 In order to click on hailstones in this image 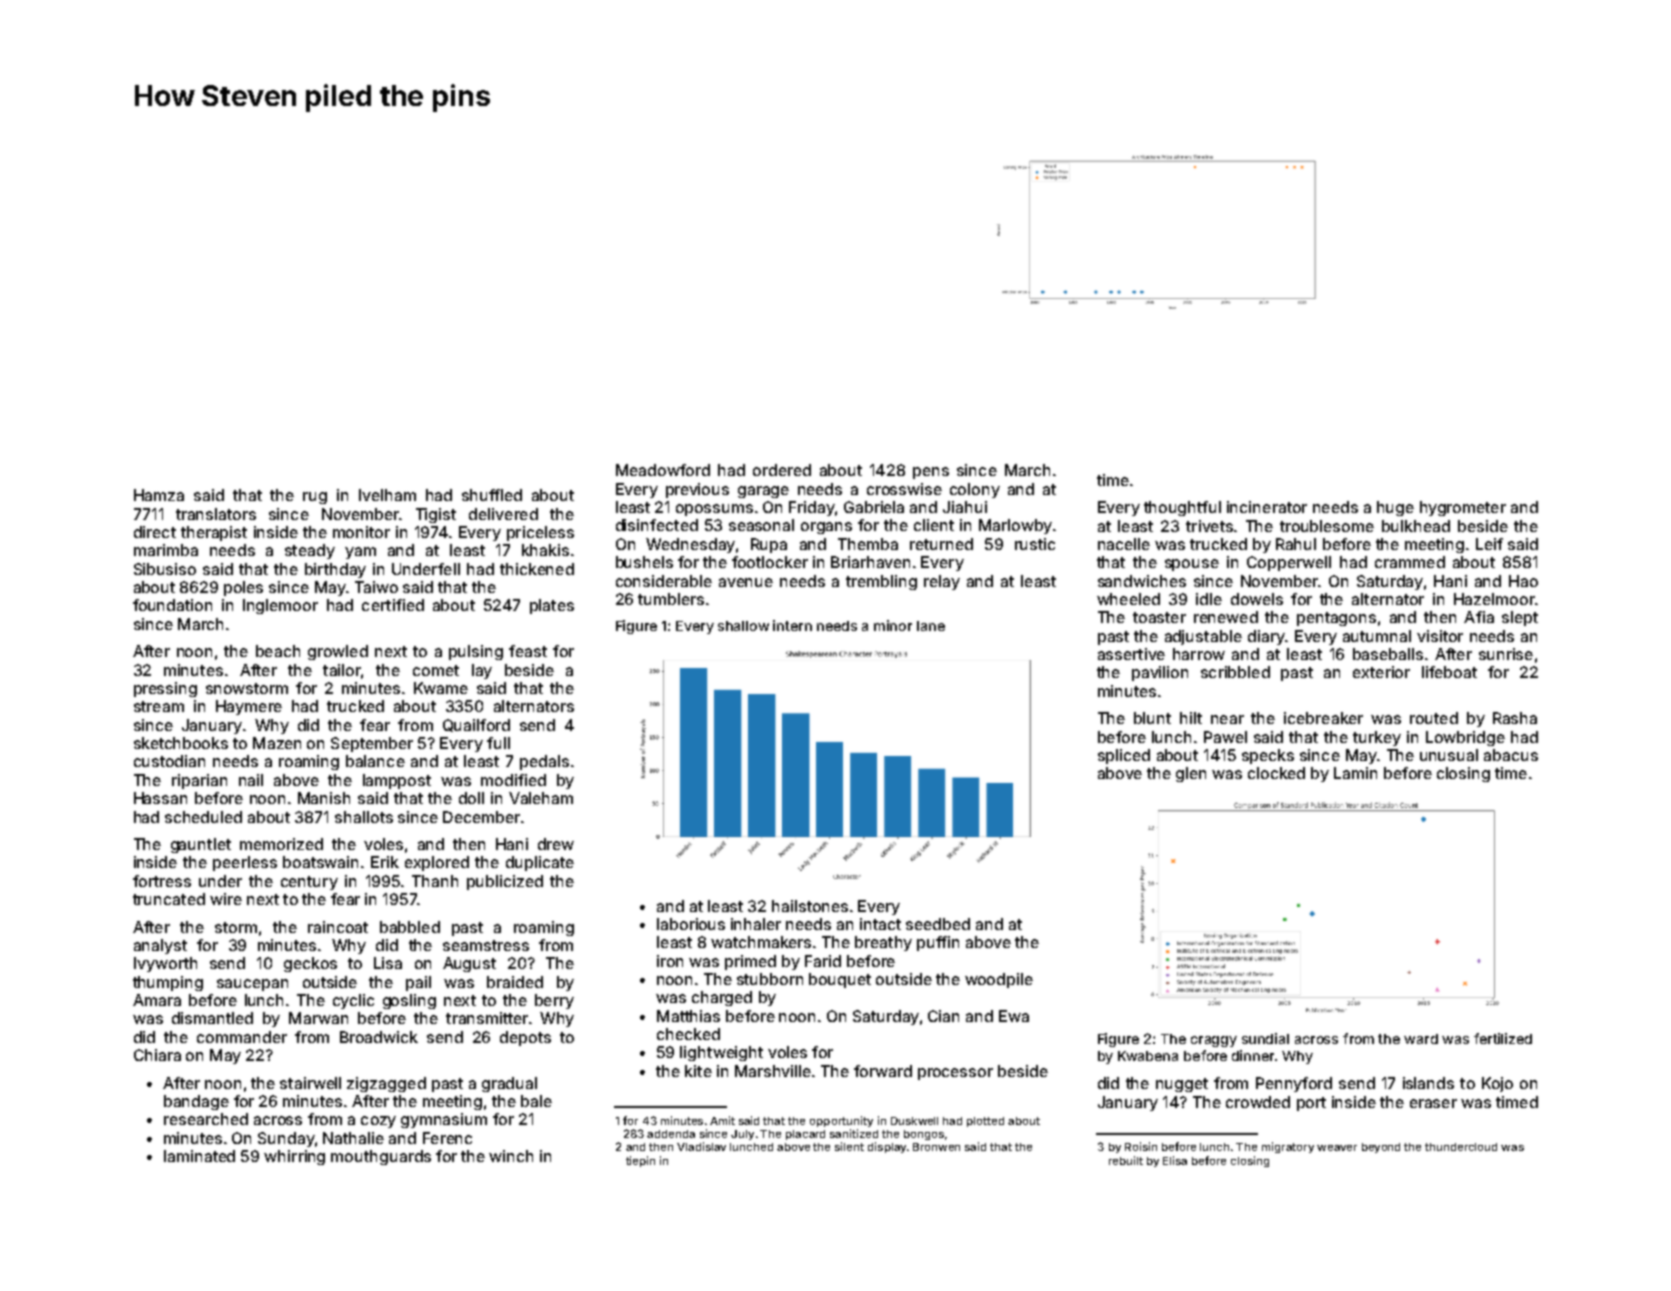, I will do `click(810, 906)`.
